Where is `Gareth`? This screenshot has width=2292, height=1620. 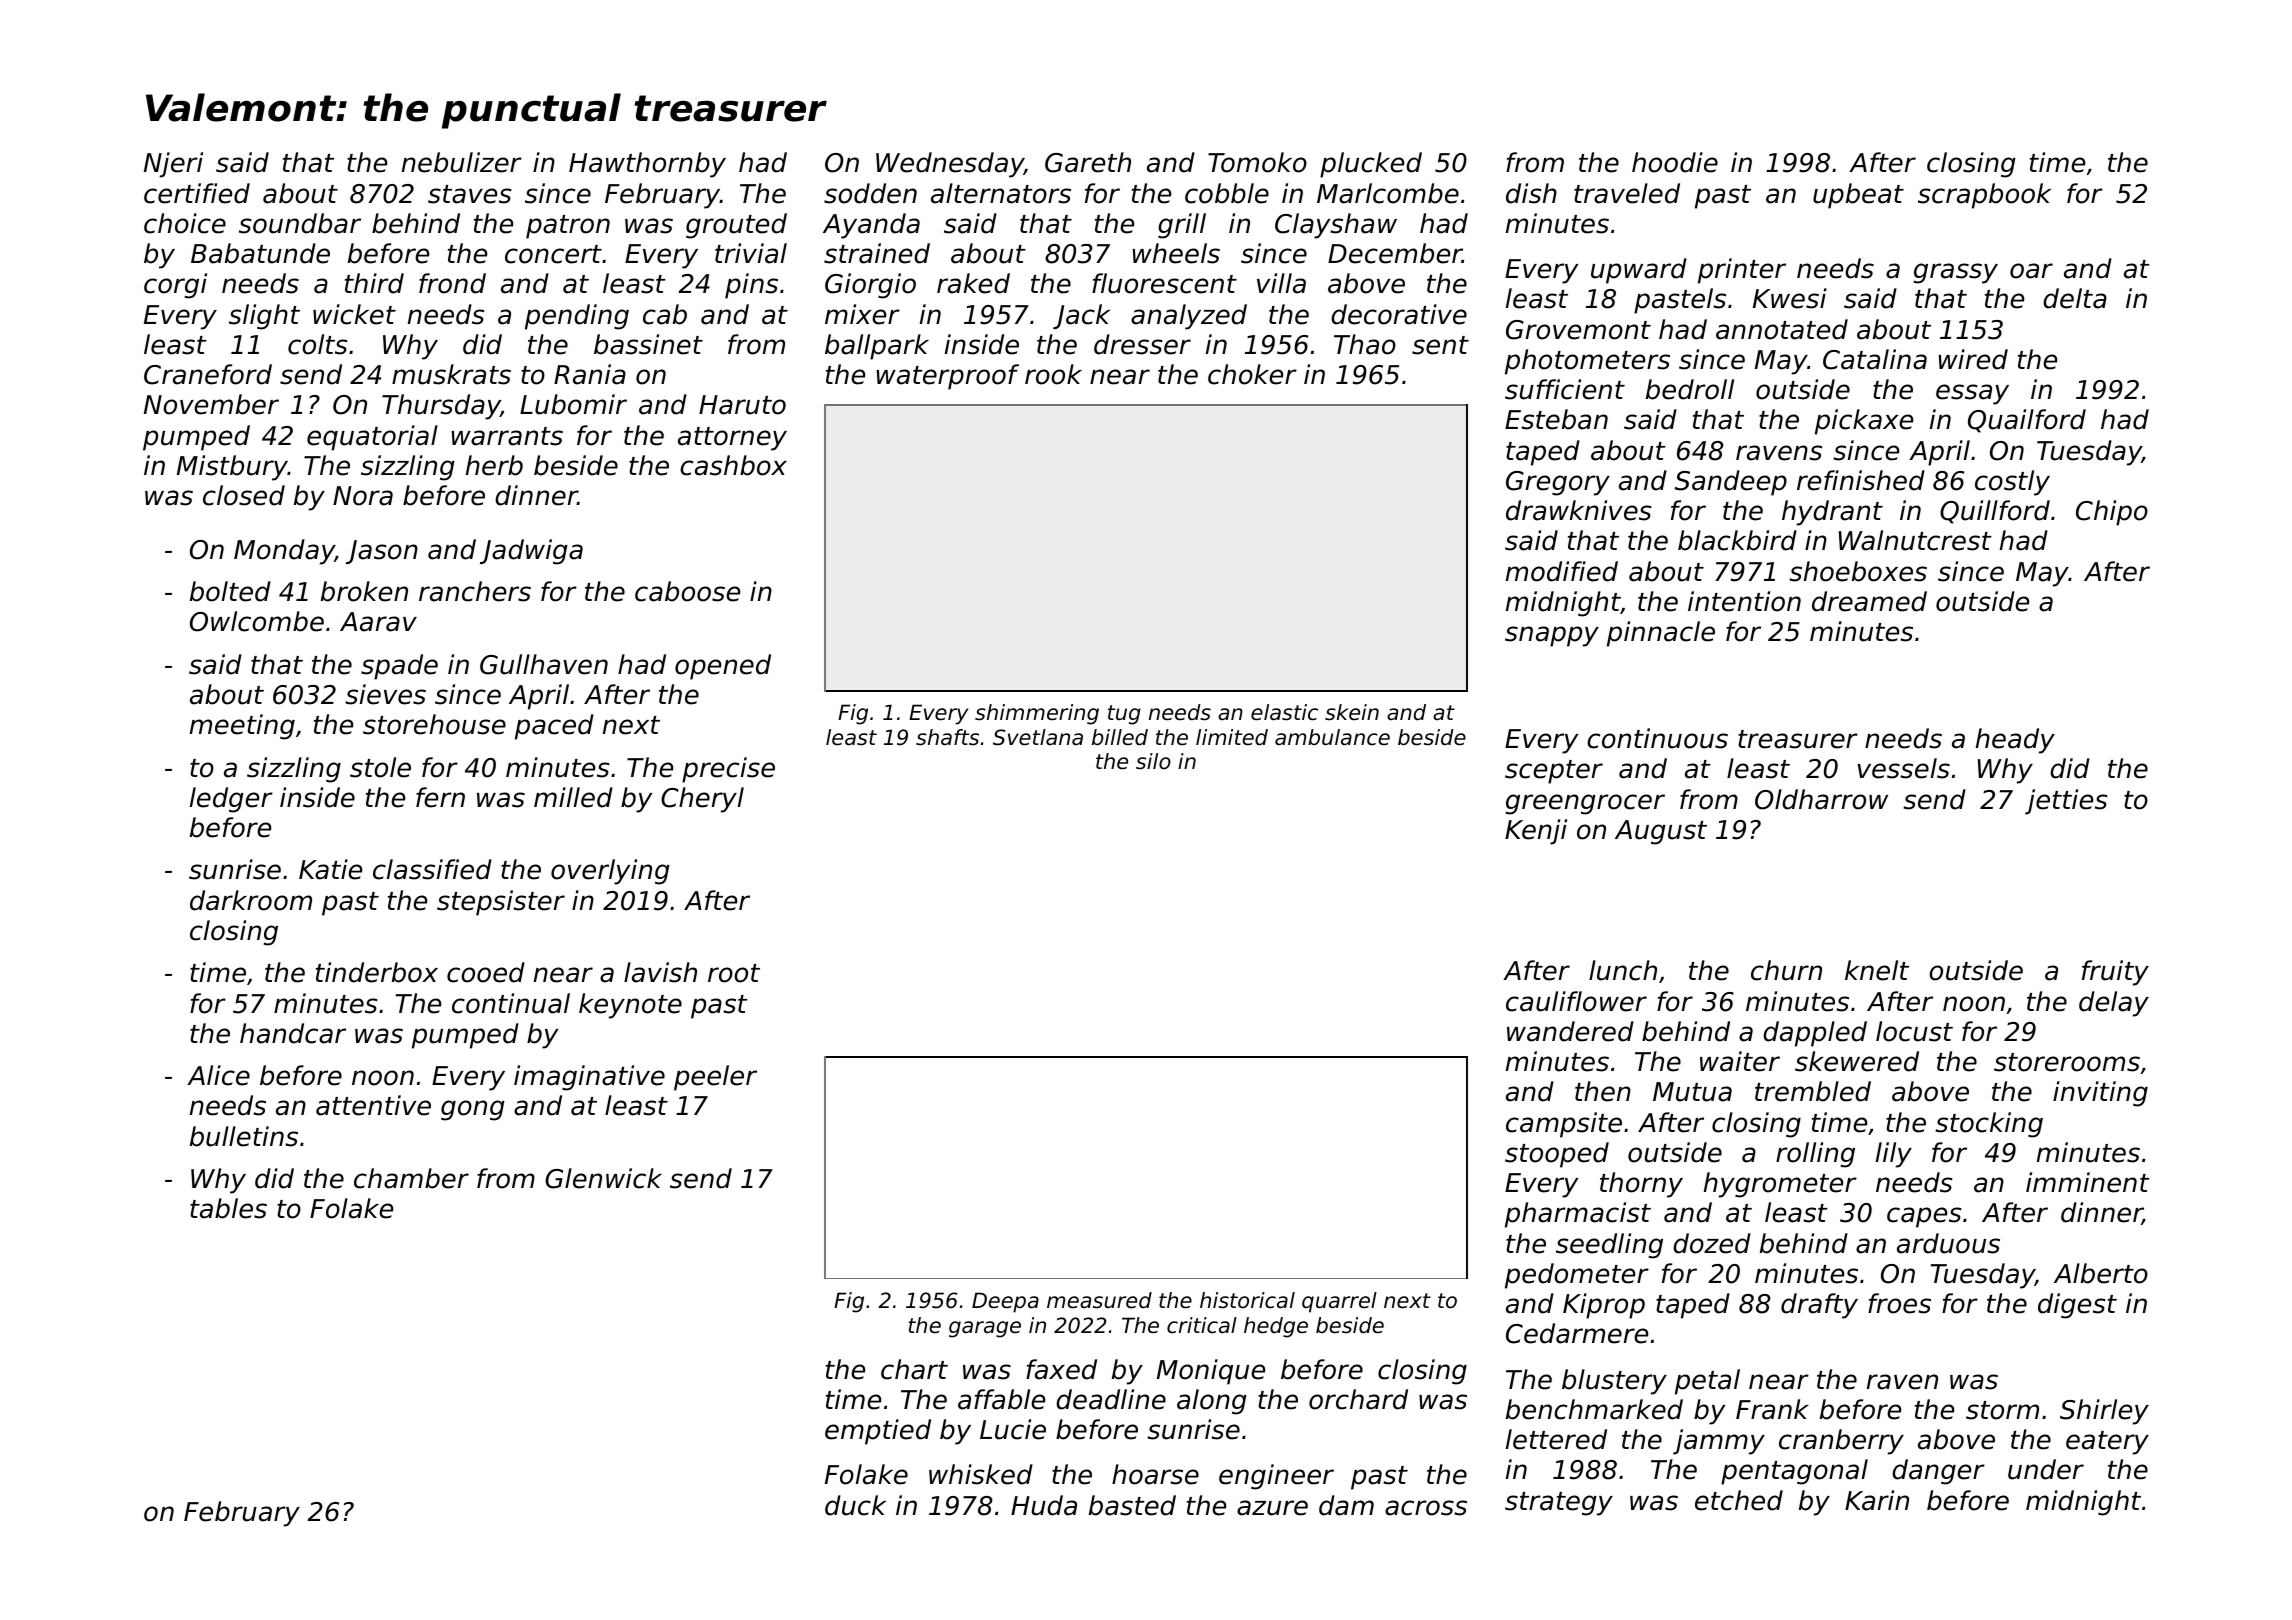
Gareth is located at coordinates (1088, 162).
